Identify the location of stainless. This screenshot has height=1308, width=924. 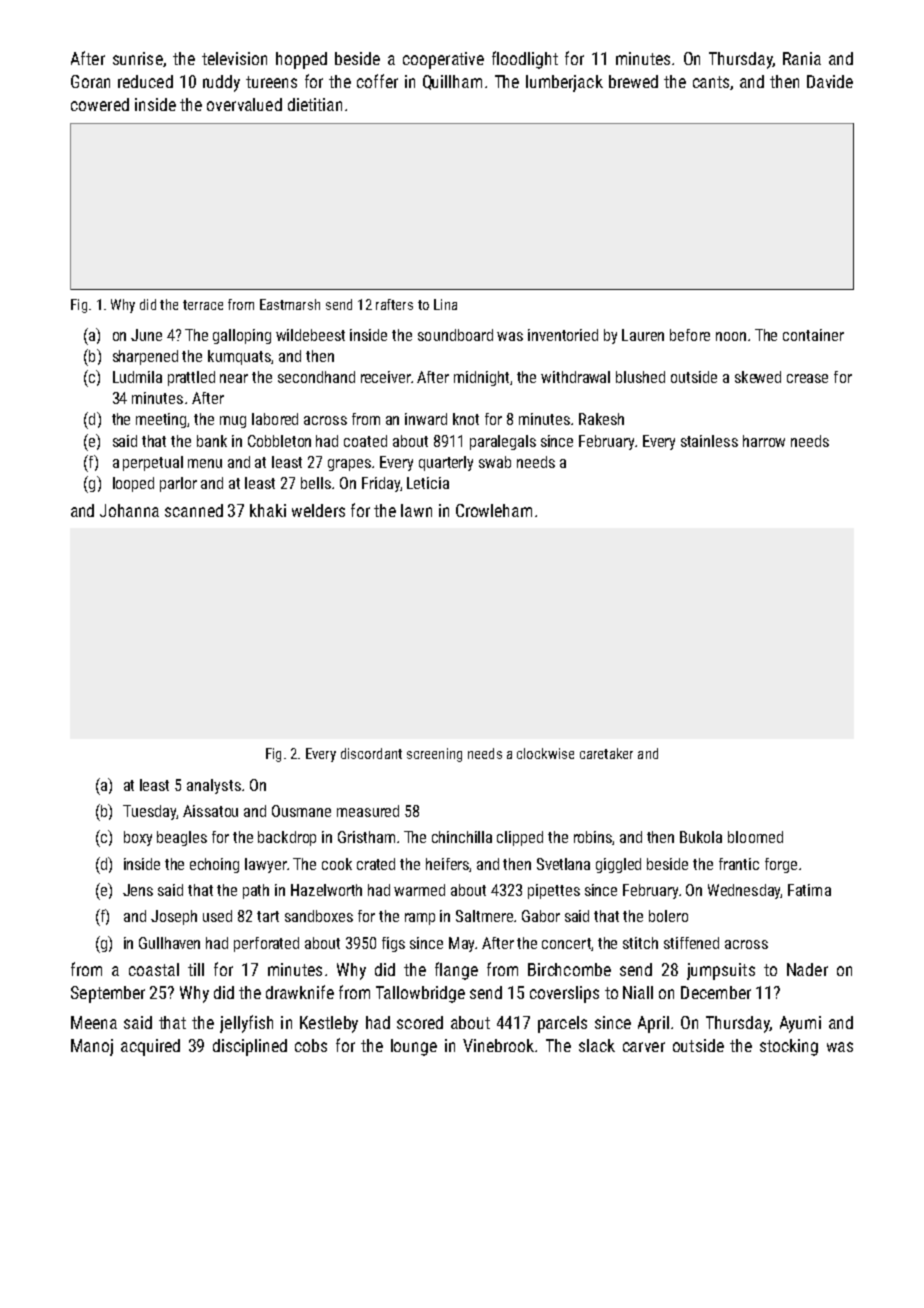
(709, 441).
